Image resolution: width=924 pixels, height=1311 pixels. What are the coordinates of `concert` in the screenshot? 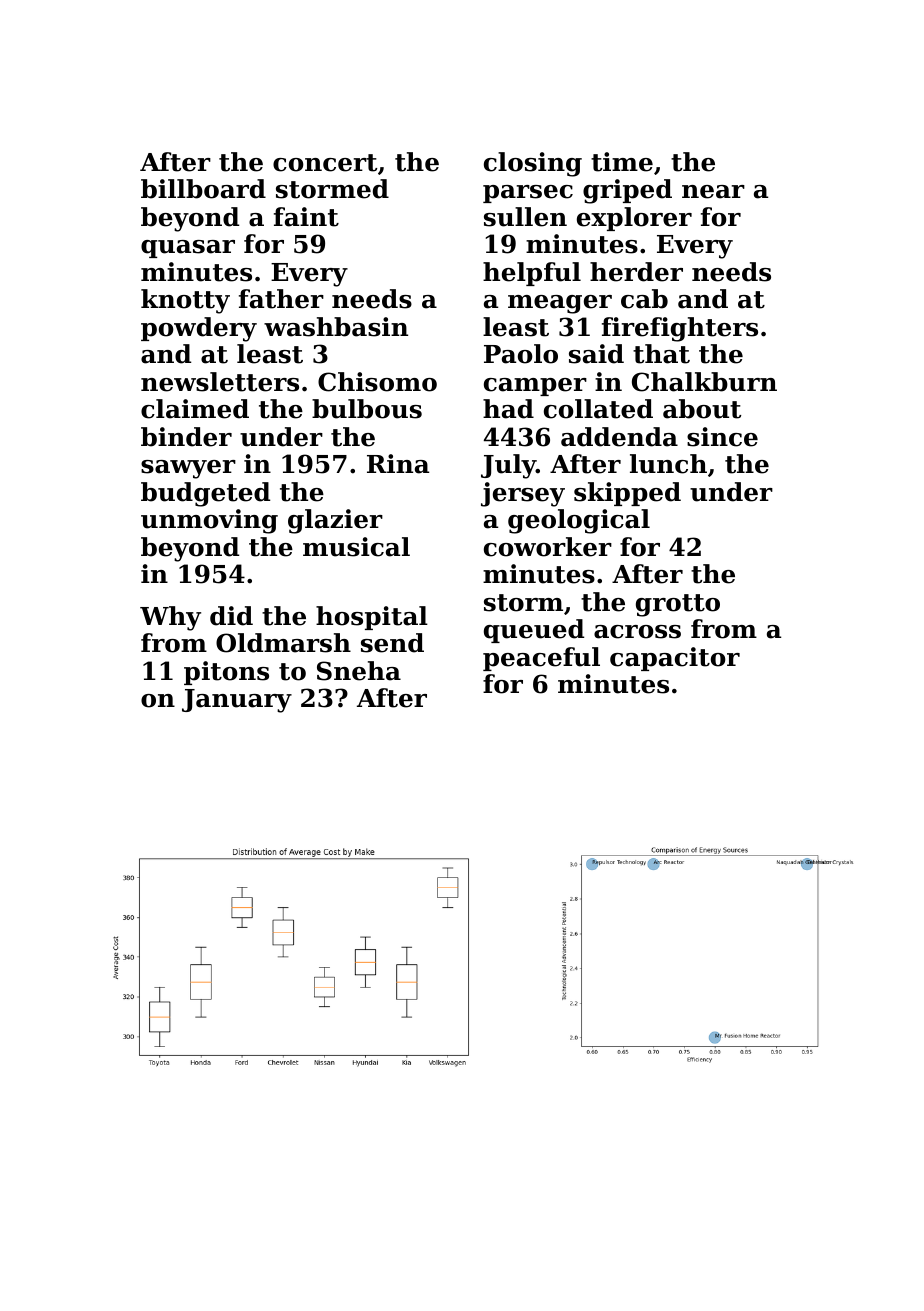 It's located at (325, 163).
